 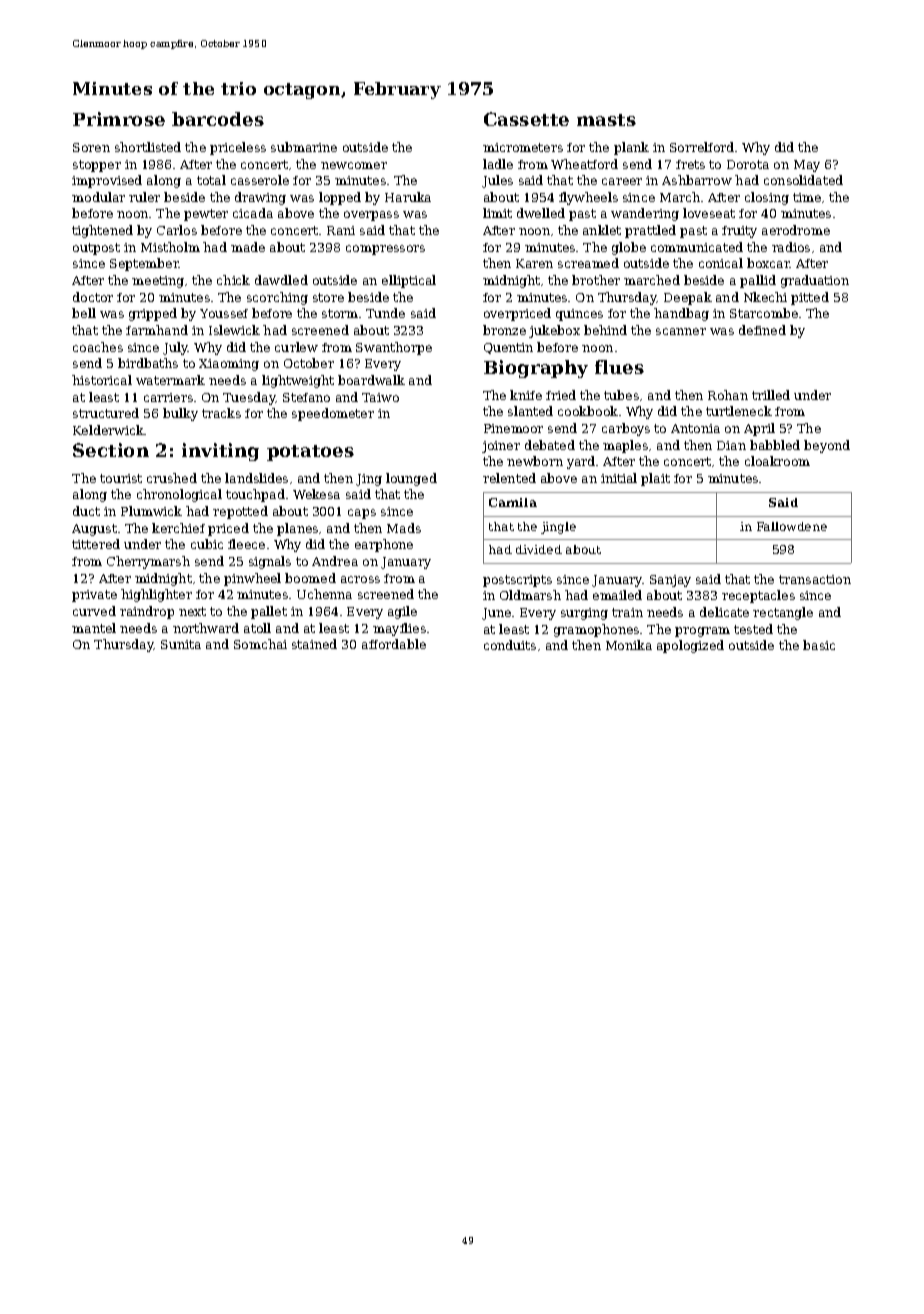 What do you see at coordinates (404, 528) in the screenshot?
I see `Mads` at bounding box center [404, 528].
